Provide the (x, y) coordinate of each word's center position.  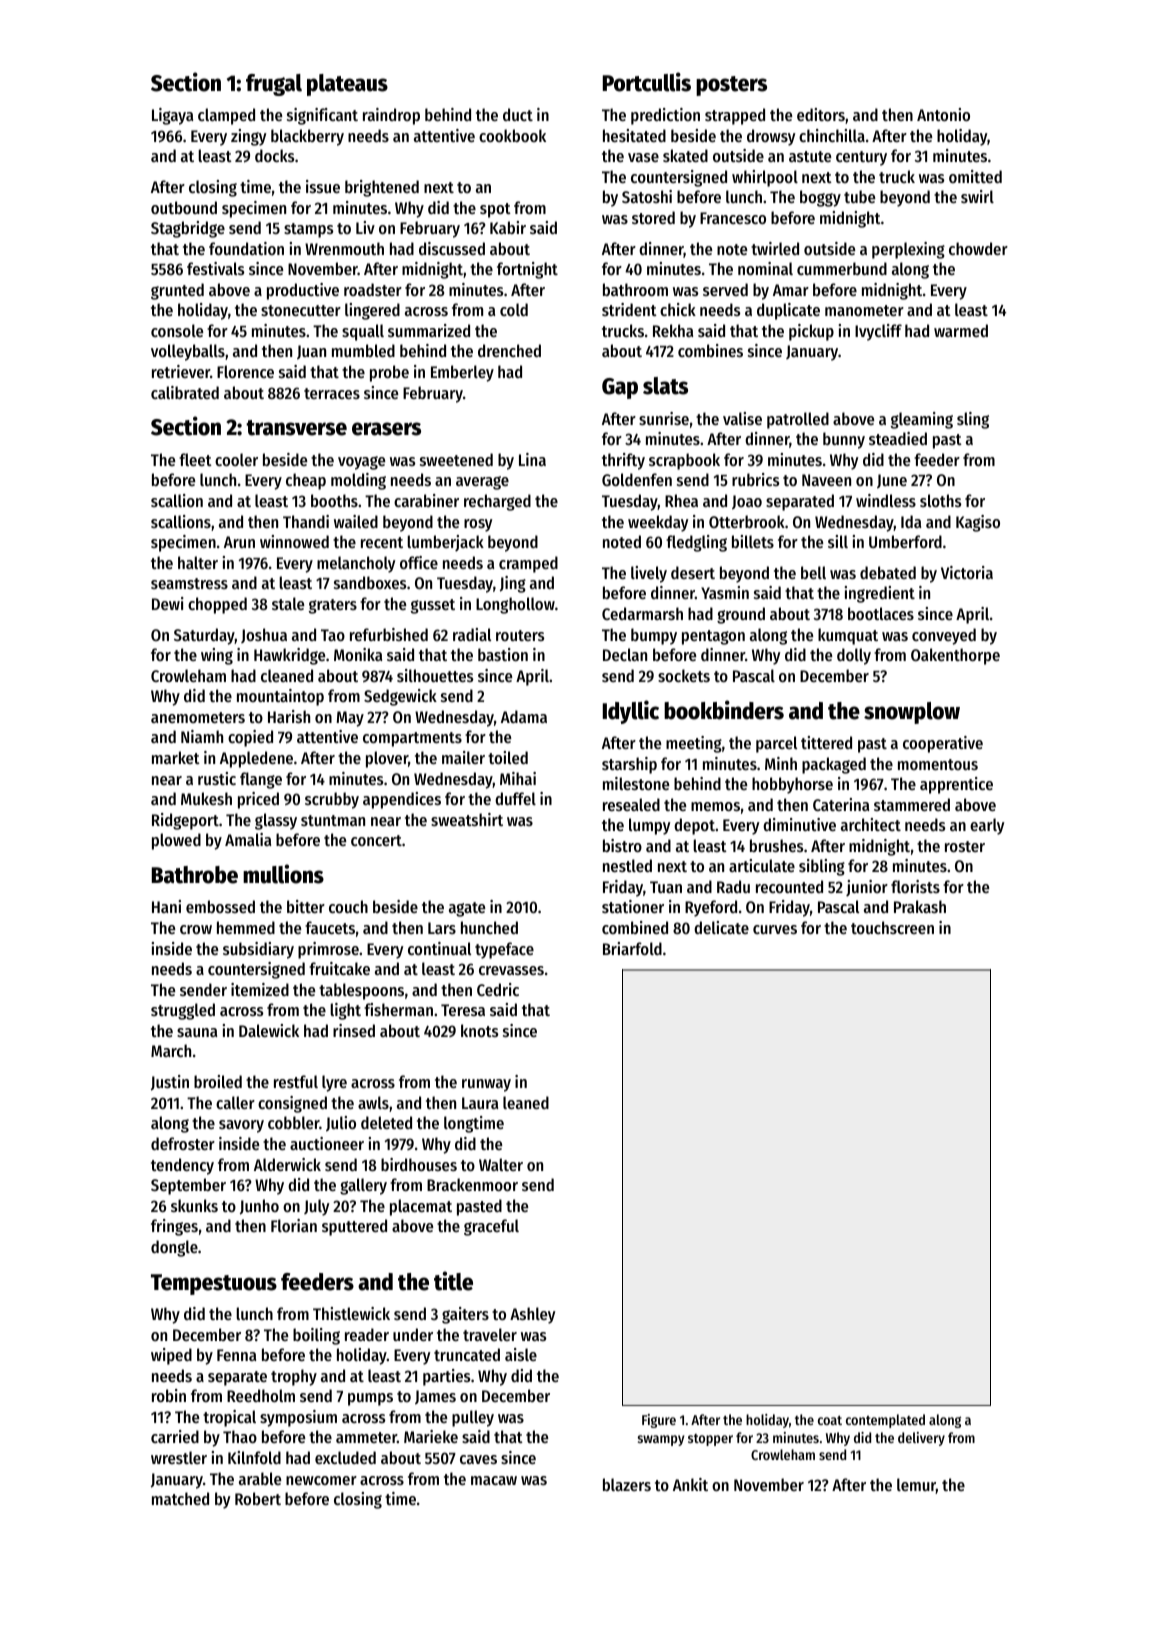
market (176, 757)
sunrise (664, 418)
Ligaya (172, 116)
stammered (912, 804)
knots (479, 1030)
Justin (170, 1083)
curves (775, 929)
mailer (463, 757)
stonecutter (301, 310)
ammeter (366, 1437)
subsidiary (258, 950)
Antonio (943, 114)
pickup (811, 332)
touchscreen (892, 927)
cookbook (512, 135)
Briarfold (632, 948)
